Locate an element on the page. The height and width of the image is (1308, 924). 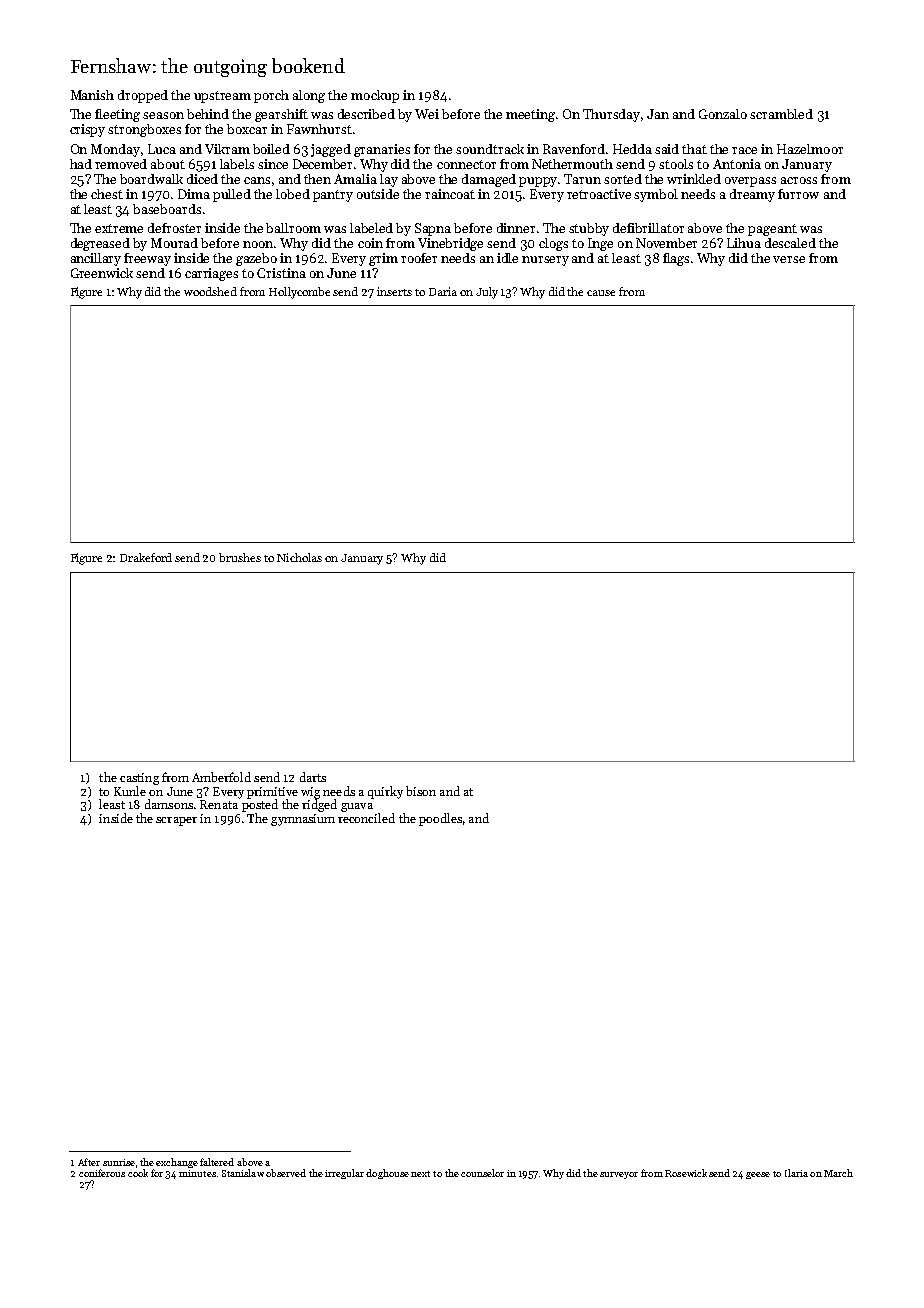
cause is located at coordinates (601, 293).
